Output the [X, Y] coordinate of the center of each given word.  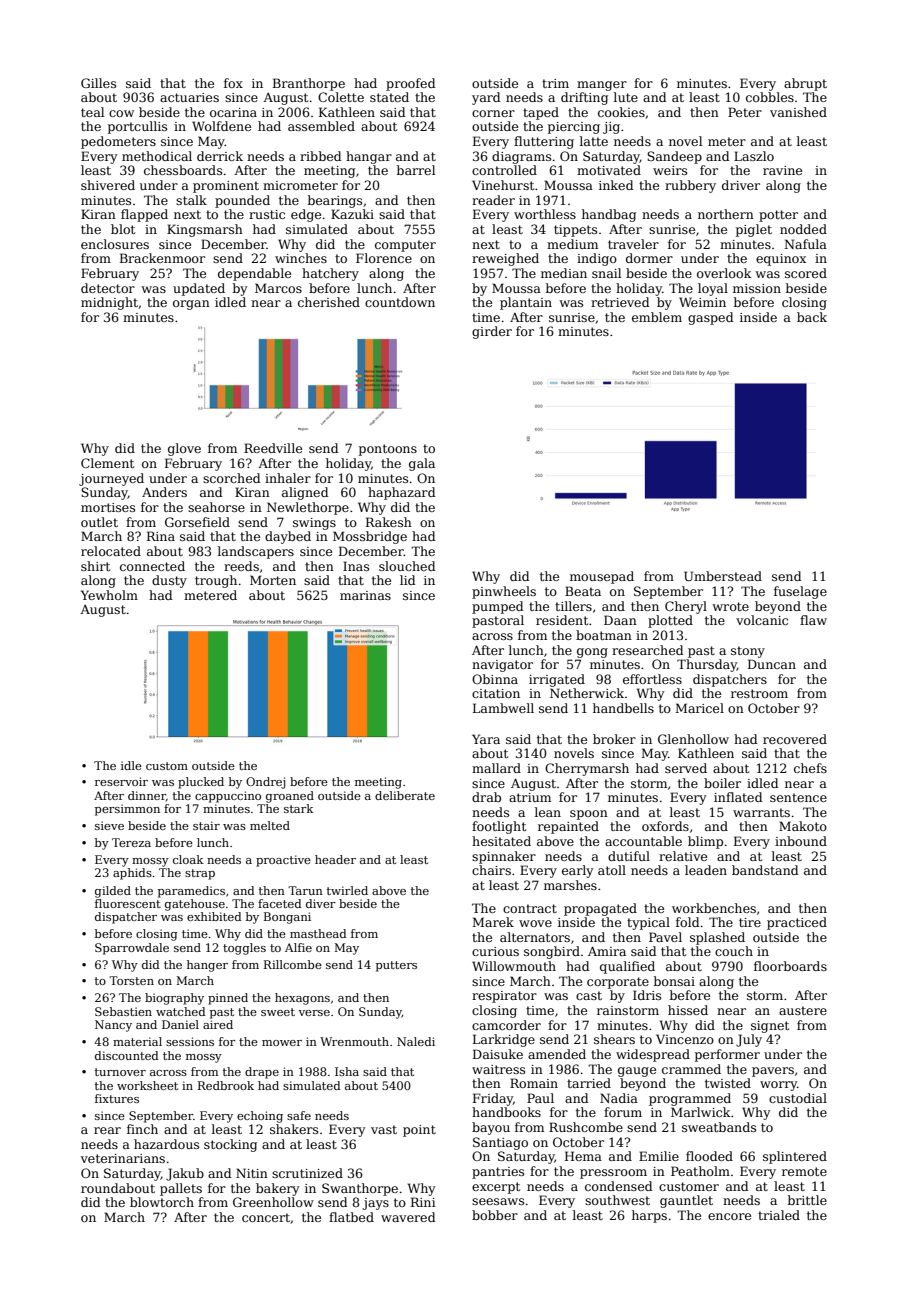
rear [107, 1130]
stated [389, 97]
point [419, 1131]
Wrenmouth [354, 1041]
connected [152, 566]
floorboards [790, 966]
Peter [745, 112]
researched [648, 650]
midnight [109, 303]
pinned [228, 999]
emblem [657, 317]
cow [121, 113]
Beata [583, 591]
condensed [619, 1186]
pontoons [388, 450]
